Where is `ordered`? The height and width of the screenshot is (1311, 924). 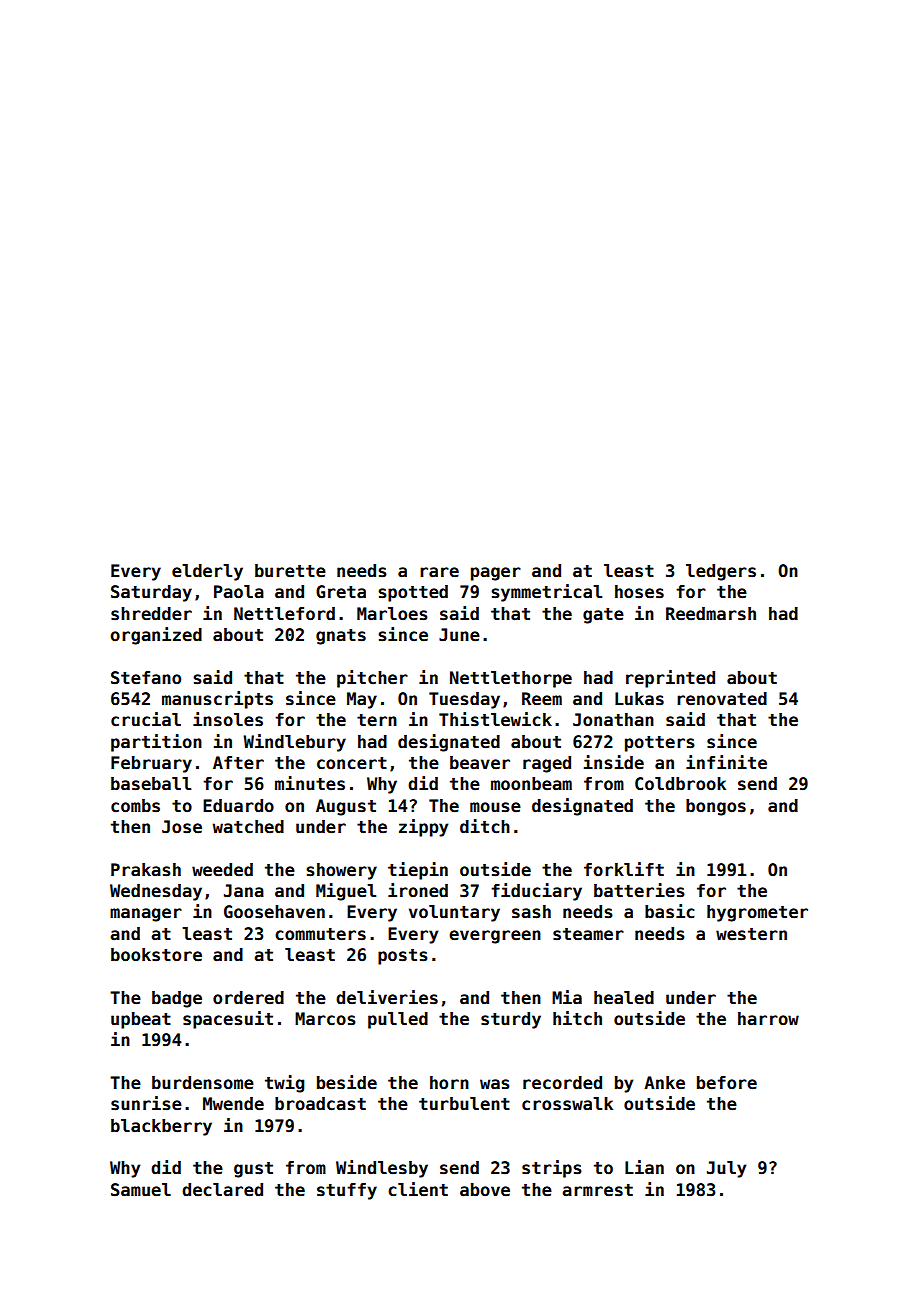 ordered is located at coordinates (248, 998).
